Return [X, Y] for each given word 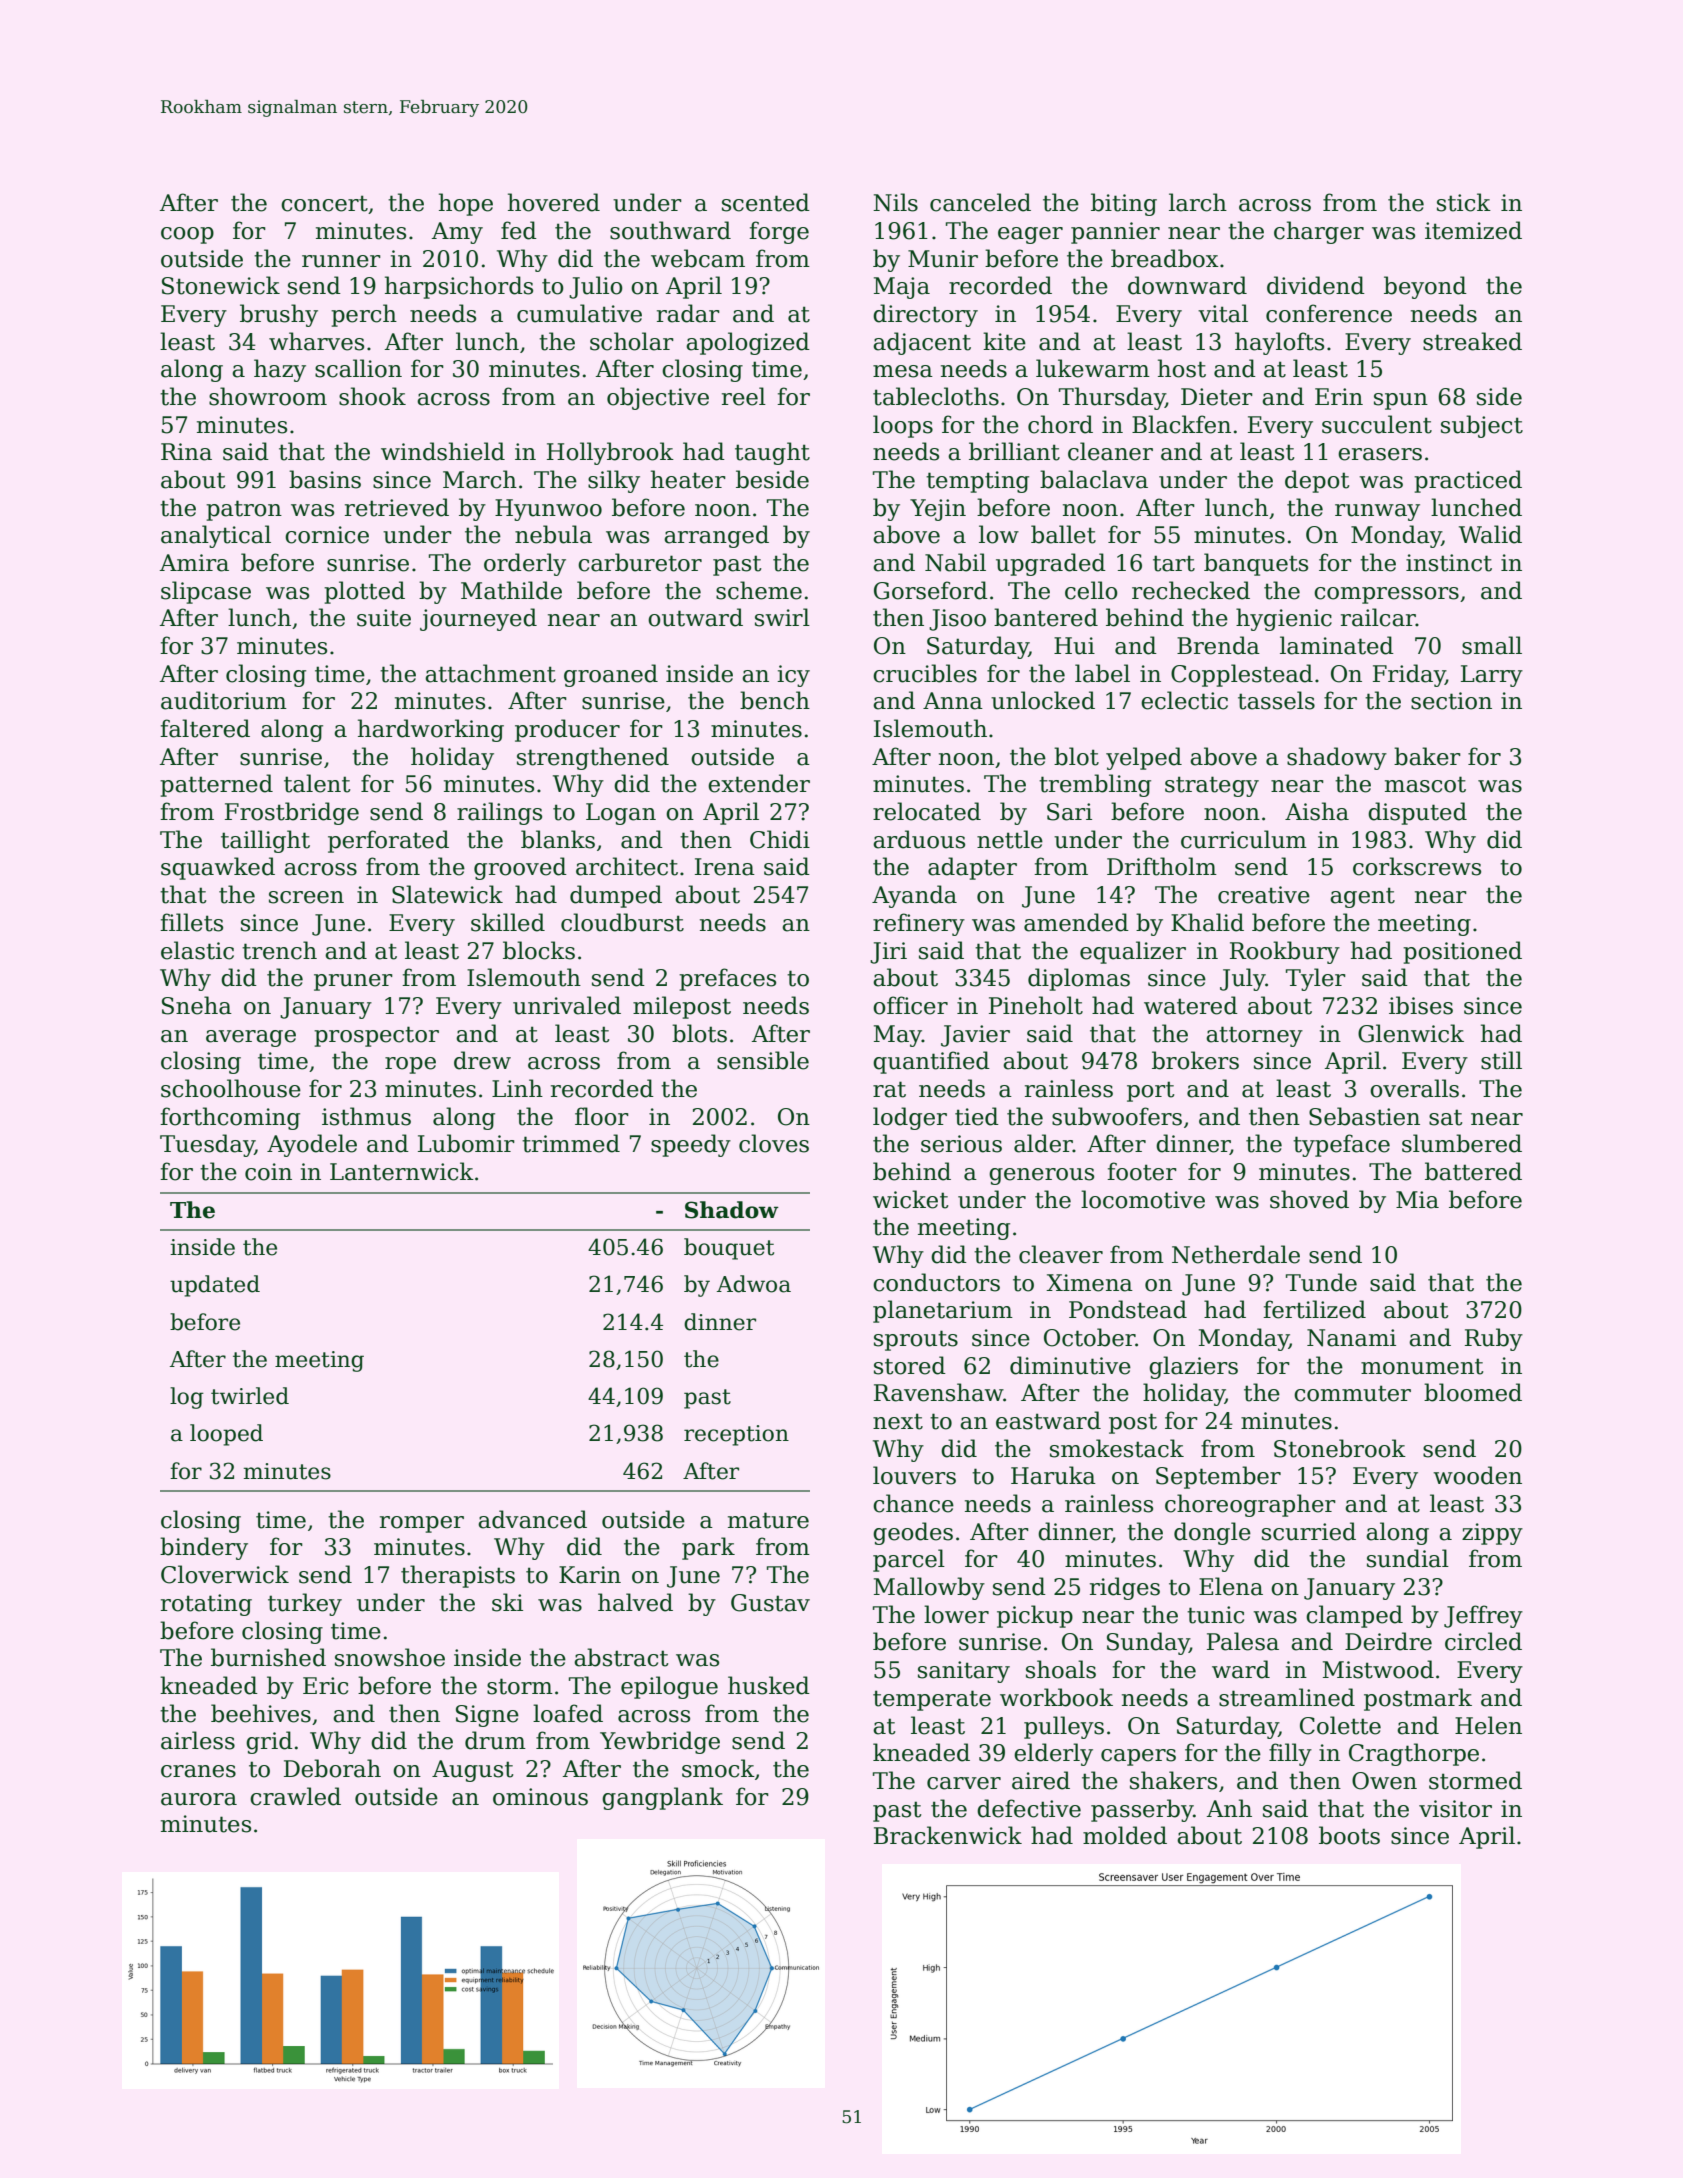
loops [903, 426]
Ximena [1089, 1283]
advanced [532, 1519]
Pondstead [1128, 1309]
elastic [197, 950]
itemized [1473, 230]
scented [766, 202]
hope [466, 204]
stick [1464, 202]
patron [244, 510]
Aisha [1317, 811]
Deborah [332, 1768]
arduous [919, 839]
